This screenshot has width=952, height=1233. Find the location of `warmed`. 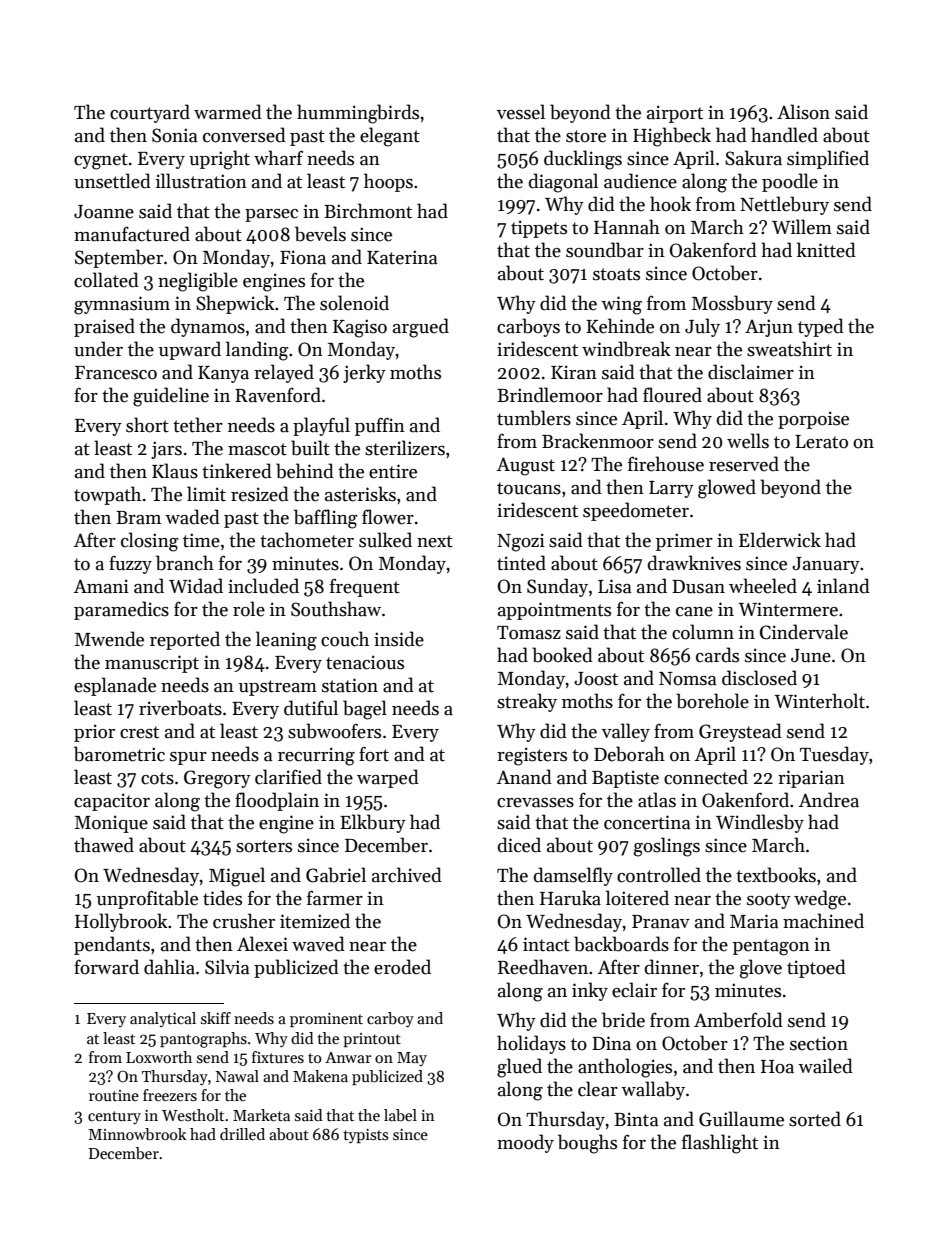

warmed is located at coordinates (228, 112).
